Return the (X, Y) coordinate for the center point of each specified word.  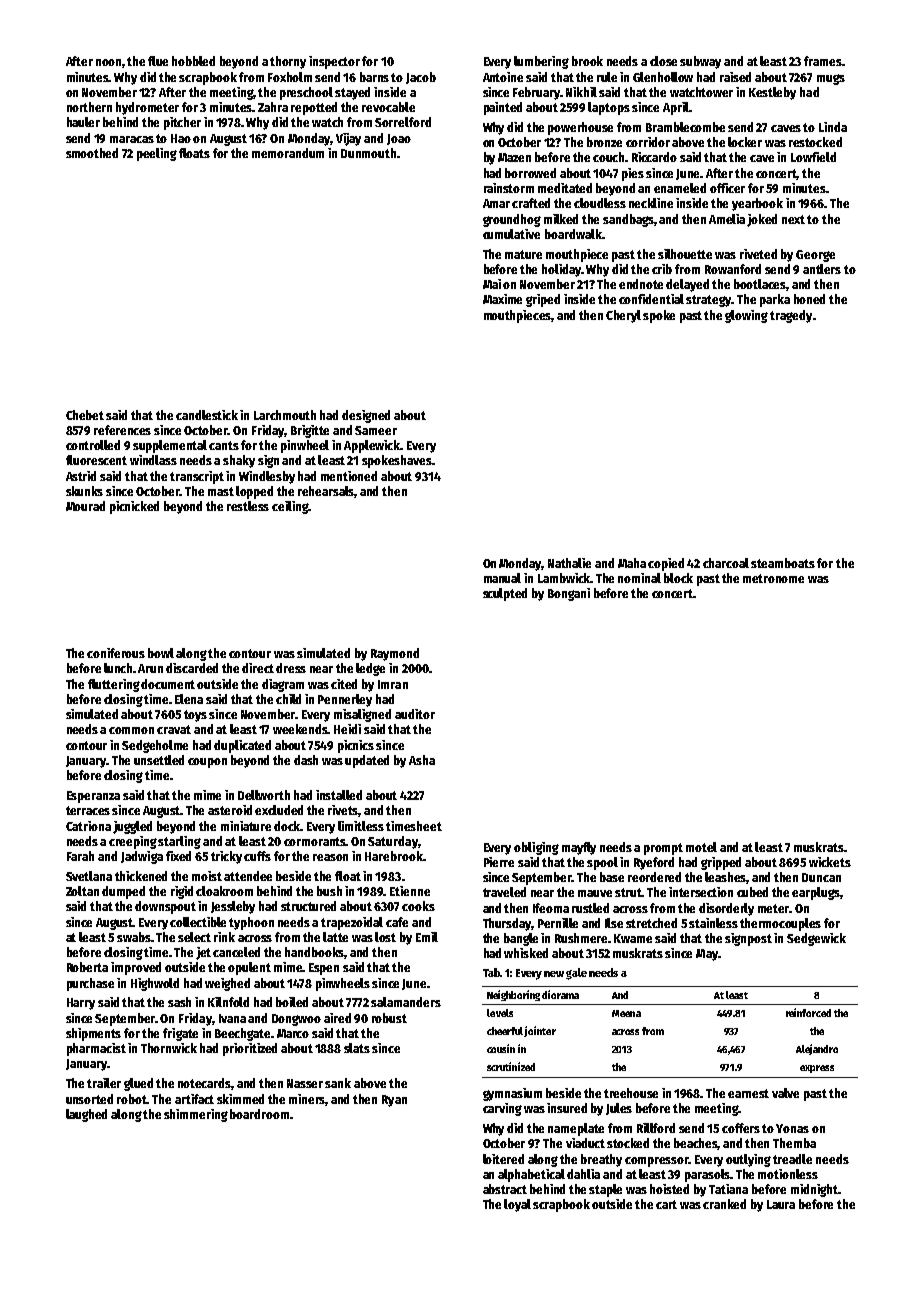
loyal (517, 1205)
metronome (773, 578)
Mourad (85, 506)
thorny (288, 62)
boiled (292, 1002)
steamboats (783, 563)
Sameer (376, 430)
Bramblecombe (685, 127)
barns (374, 77)
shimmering (196, 1115)
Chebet (85, 415)
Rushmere (582, 938)
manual (502, 578)
